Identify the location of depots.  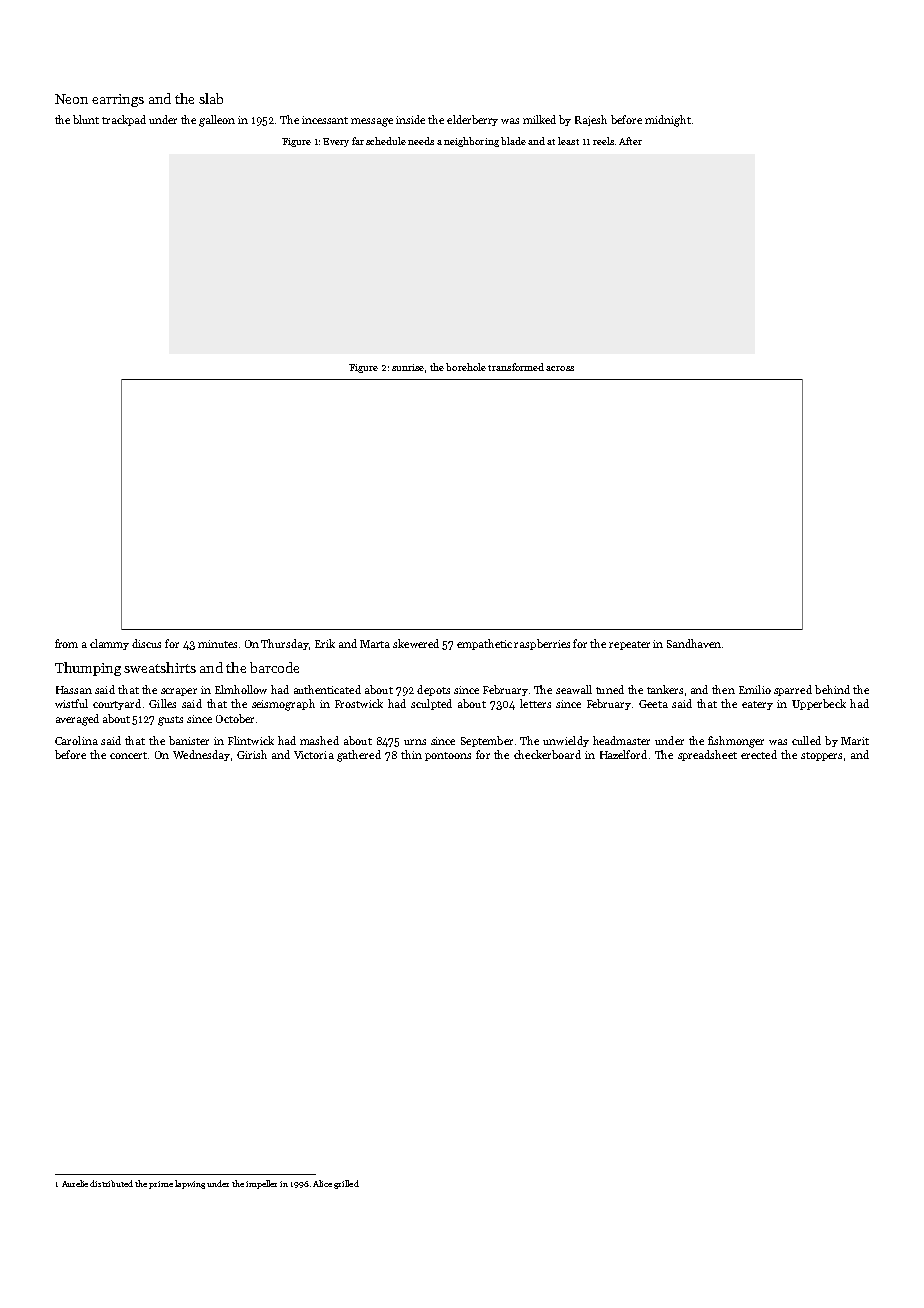
(433, 690).
